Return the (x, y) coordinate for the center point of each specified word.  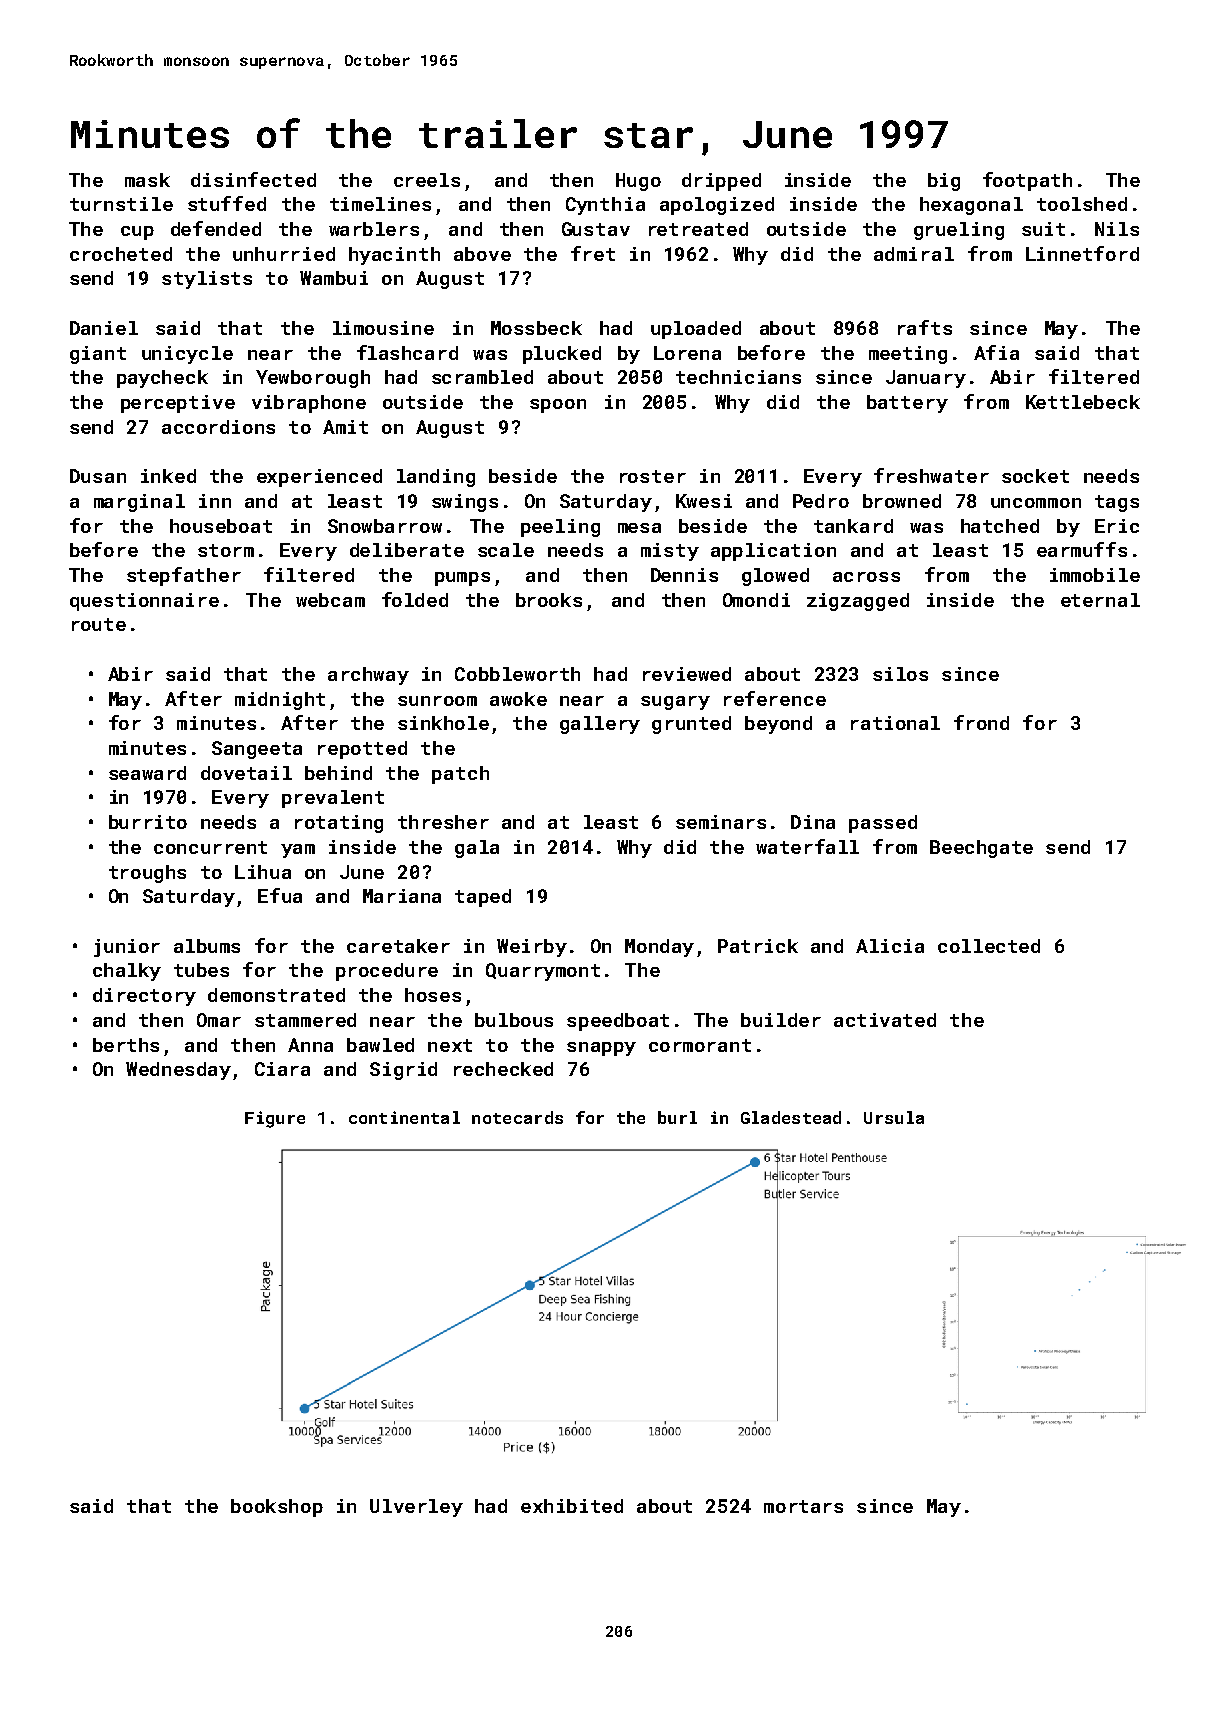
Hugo (638, 182)
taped (483, 898)
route (99, 624)
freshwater (931, 475)
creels (427, 180)
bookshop (277, 1508)
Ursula (894, 1117)
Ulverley (416, 1508)
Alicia (890, 946)
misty (670, 552)
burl (677, 1117)
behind (338, 773)
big (944, 182)
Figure (275, 1119)
